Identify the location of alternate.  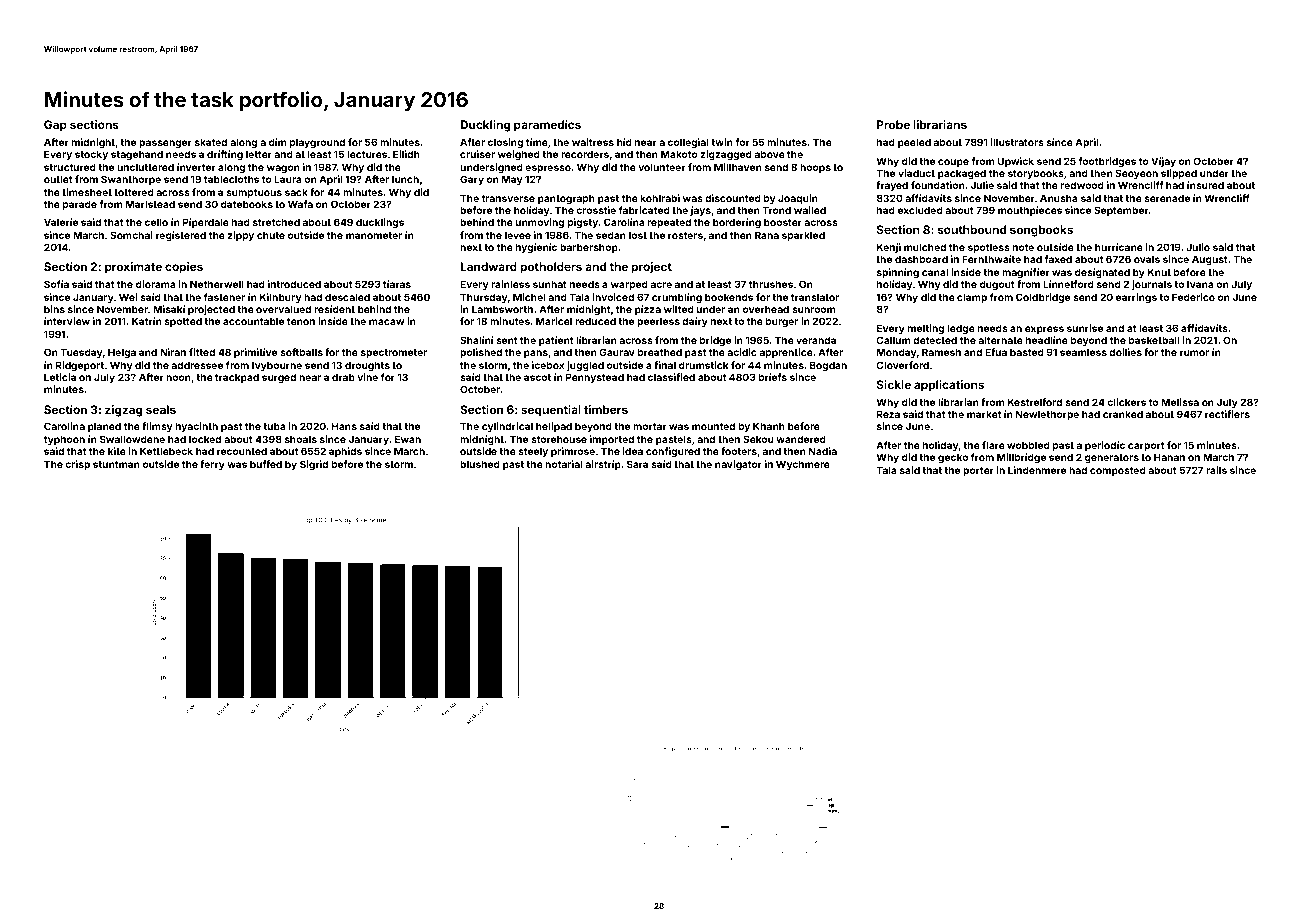
(1000, 340).
